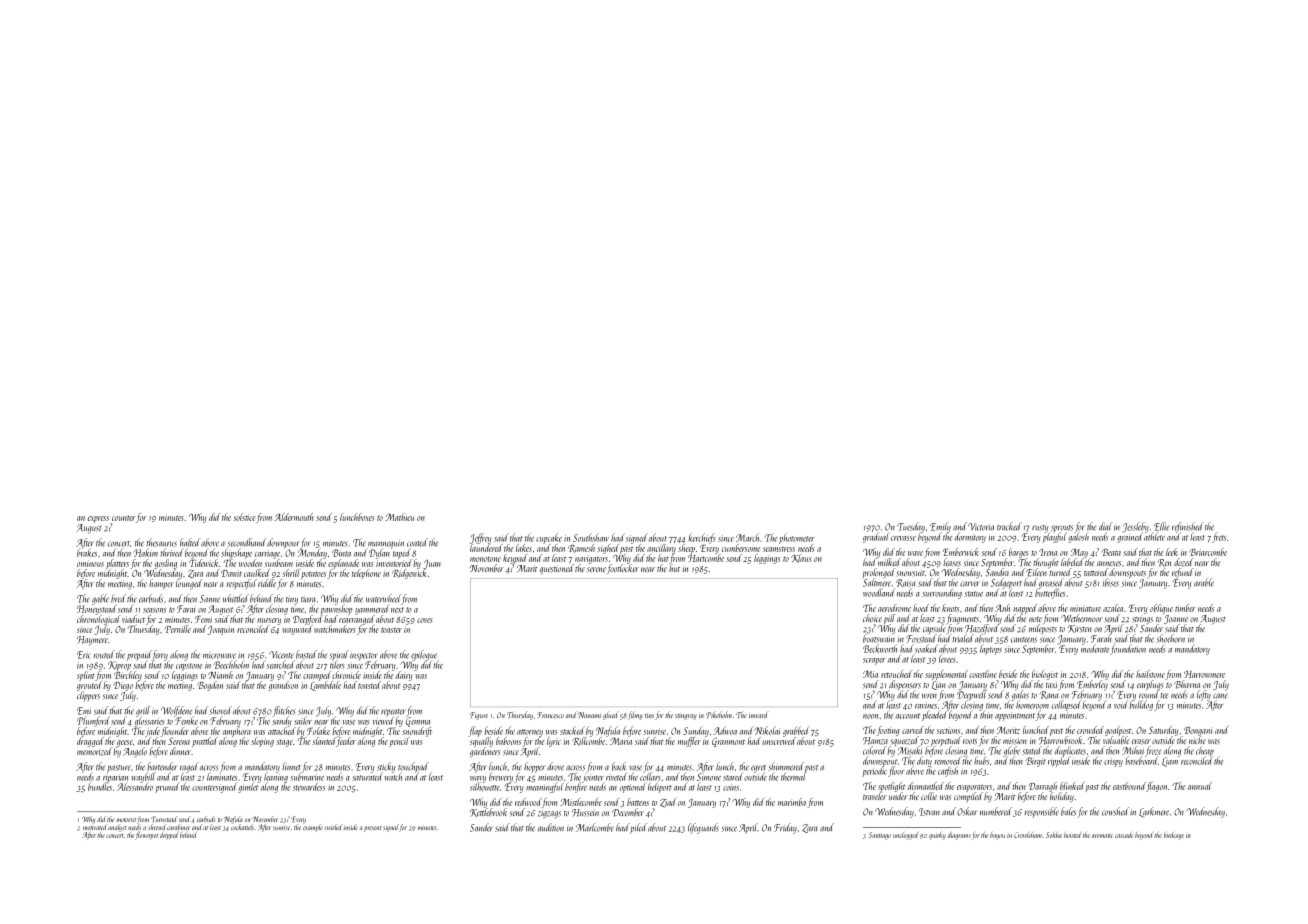 The height and width of the screenshot is (924, 1308). What do you see at coordinates (872, 618) in the screenshot?
I see `choice` at bounding box center [872, 618].
